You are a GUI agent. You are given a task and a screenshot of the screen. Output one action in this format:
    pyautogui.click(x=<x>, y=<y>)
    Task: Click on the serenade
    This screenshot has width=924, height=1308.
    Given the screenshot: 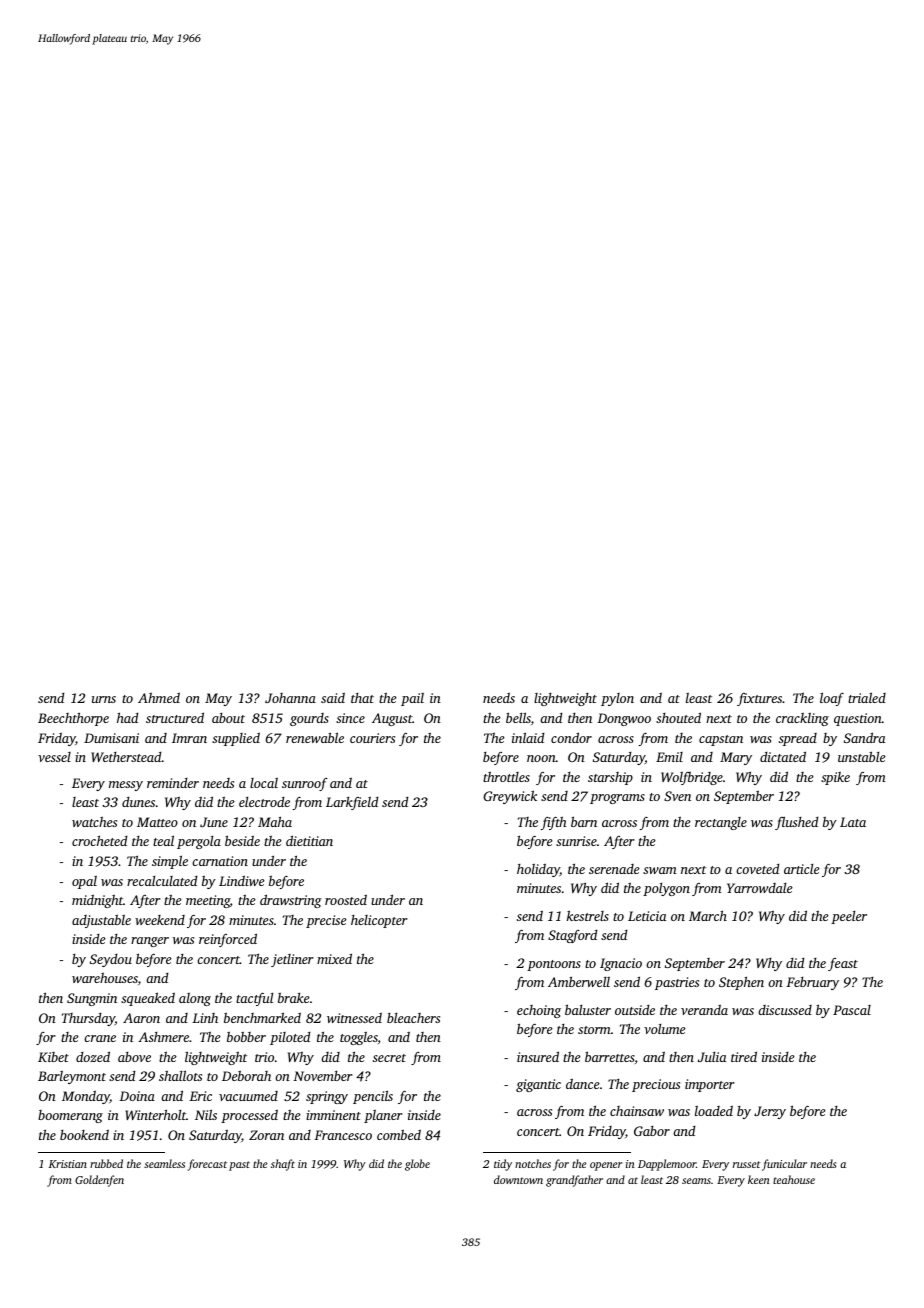 What is the action you would take?
    pyautogui.click(x=614, y=869)
